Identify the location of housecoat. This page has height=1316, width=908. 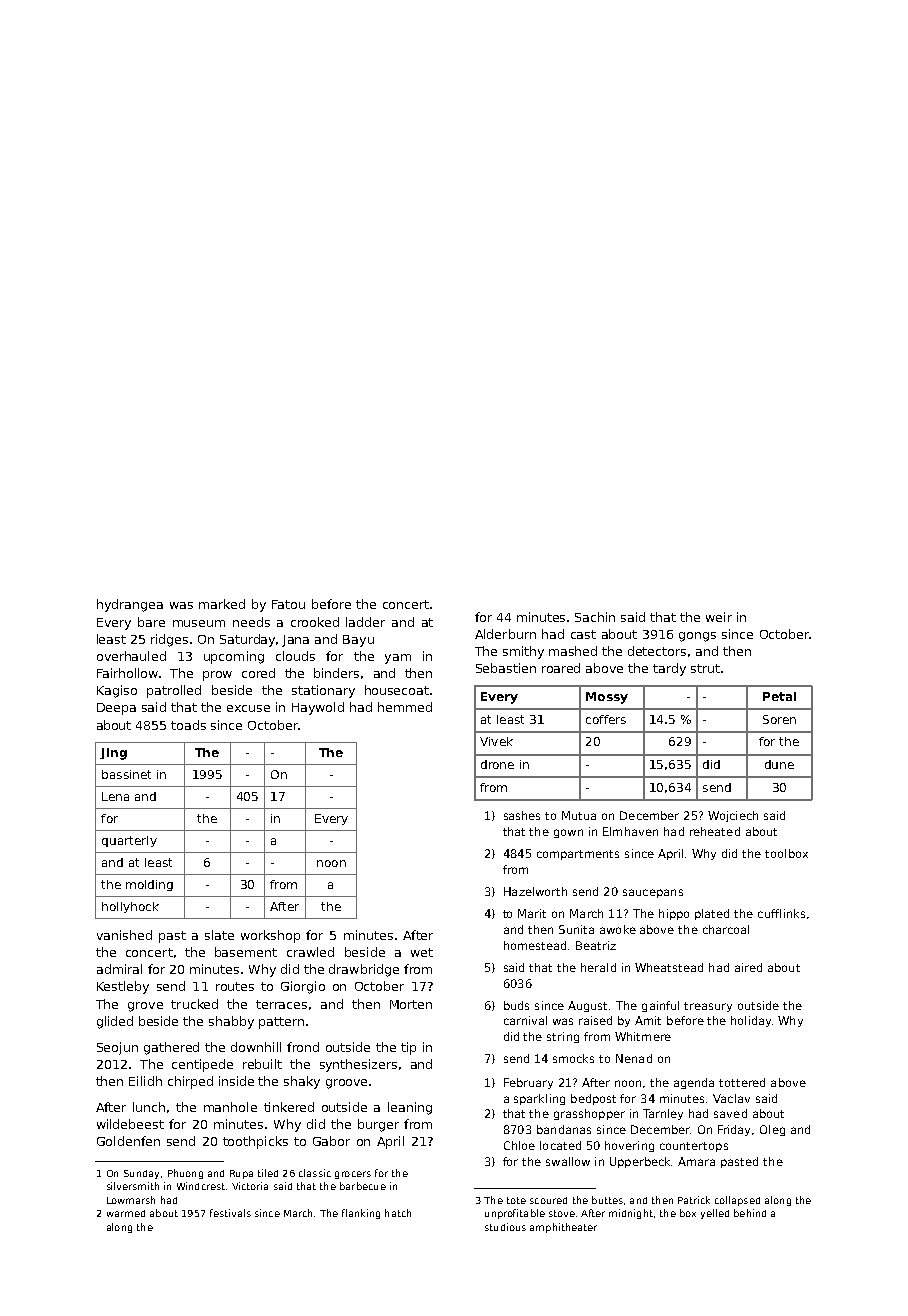
(397, 690).
